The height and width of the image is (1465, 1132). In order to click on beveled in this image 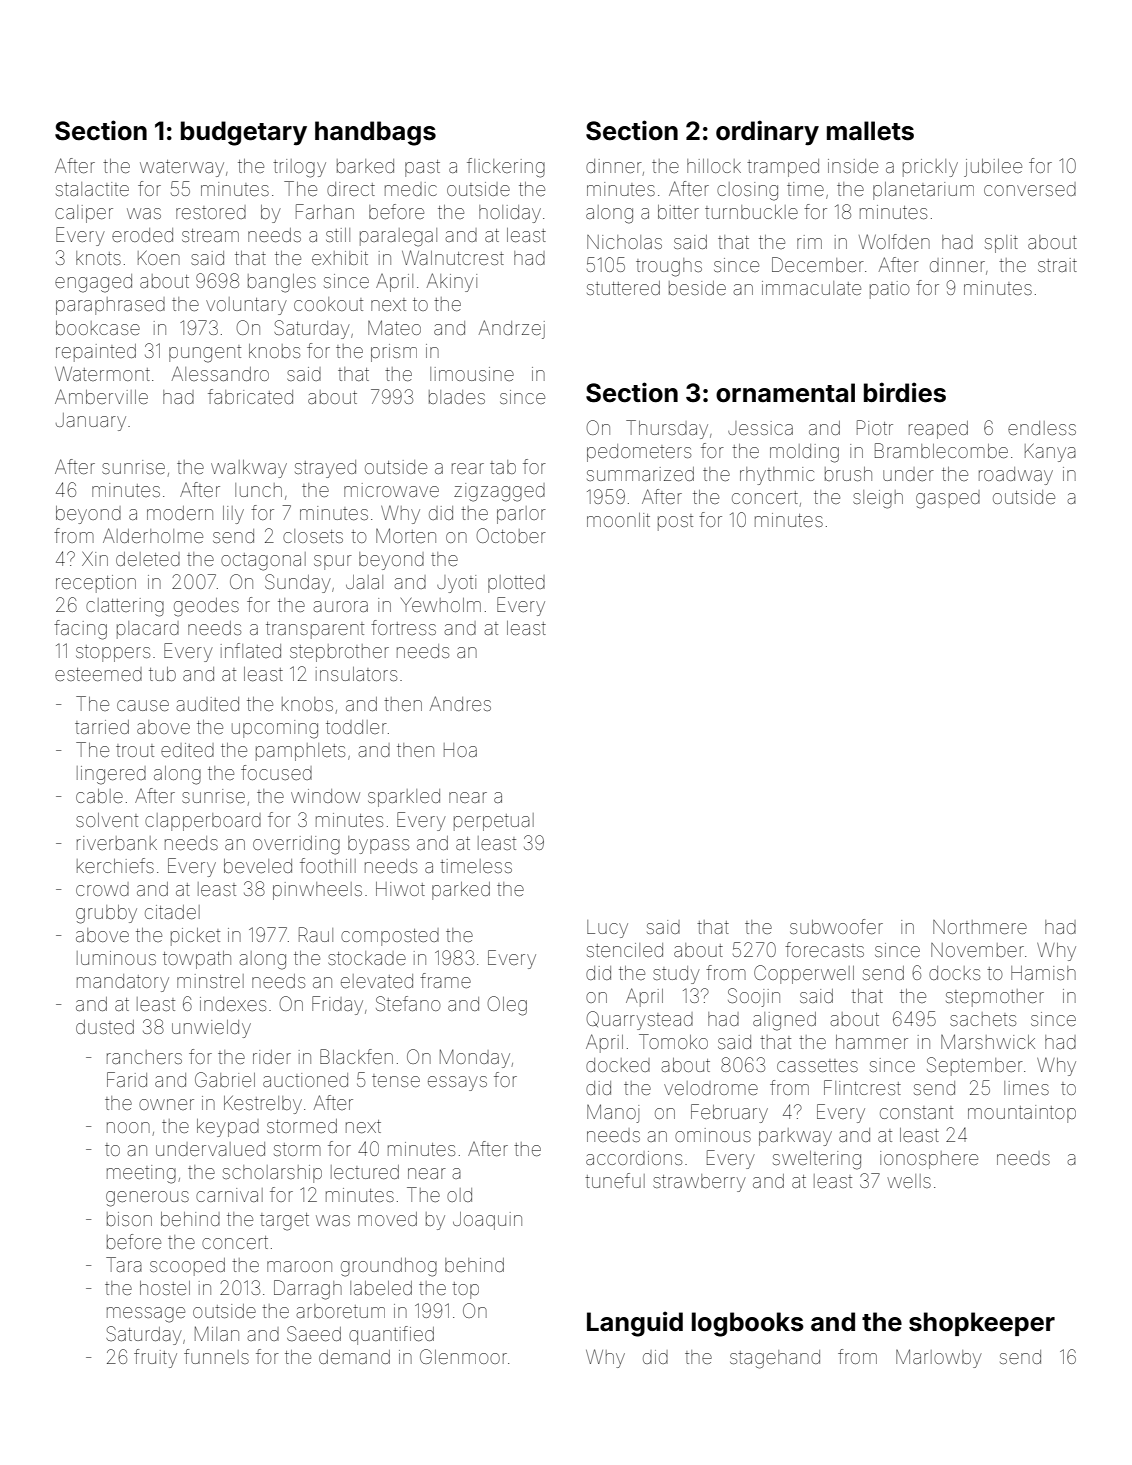, I will do `click(258, 866)`.
